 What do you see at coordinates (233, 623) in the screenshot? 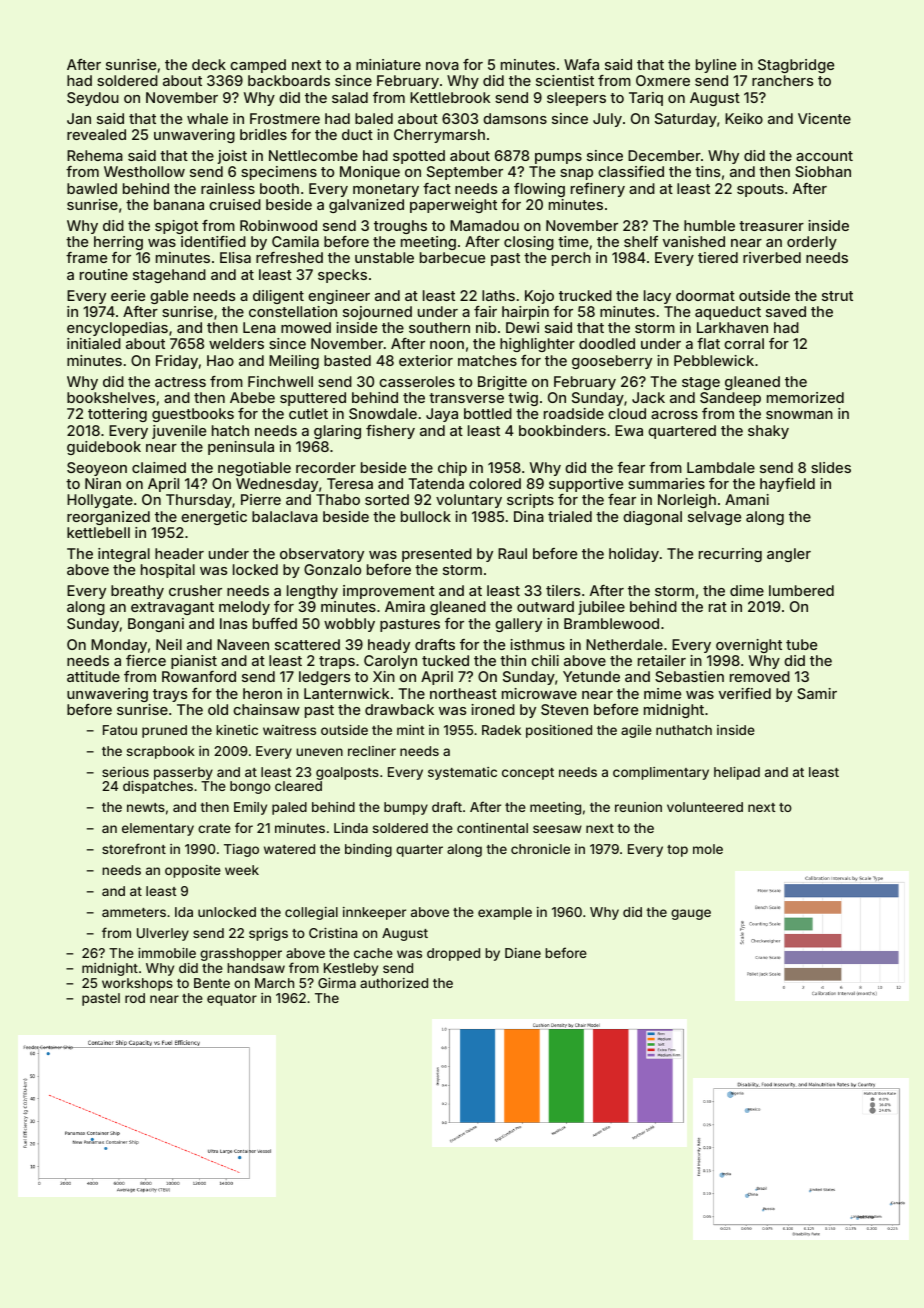
I see `Inas` at bounding box center [233, 623].
